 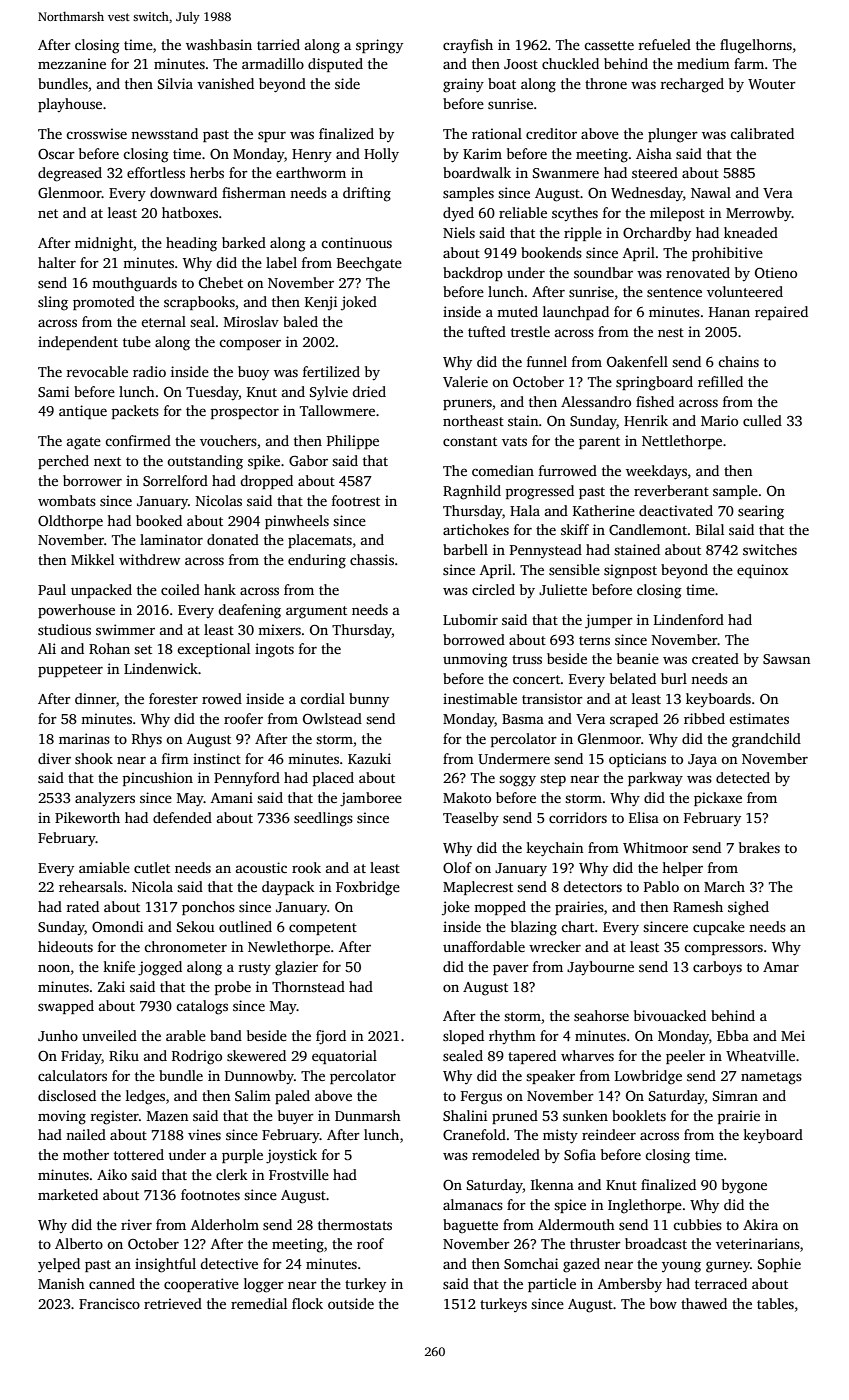 What do you see at coordinates (463, 85) in the document?
I see `grainy` at bounding box center [463, 85].
